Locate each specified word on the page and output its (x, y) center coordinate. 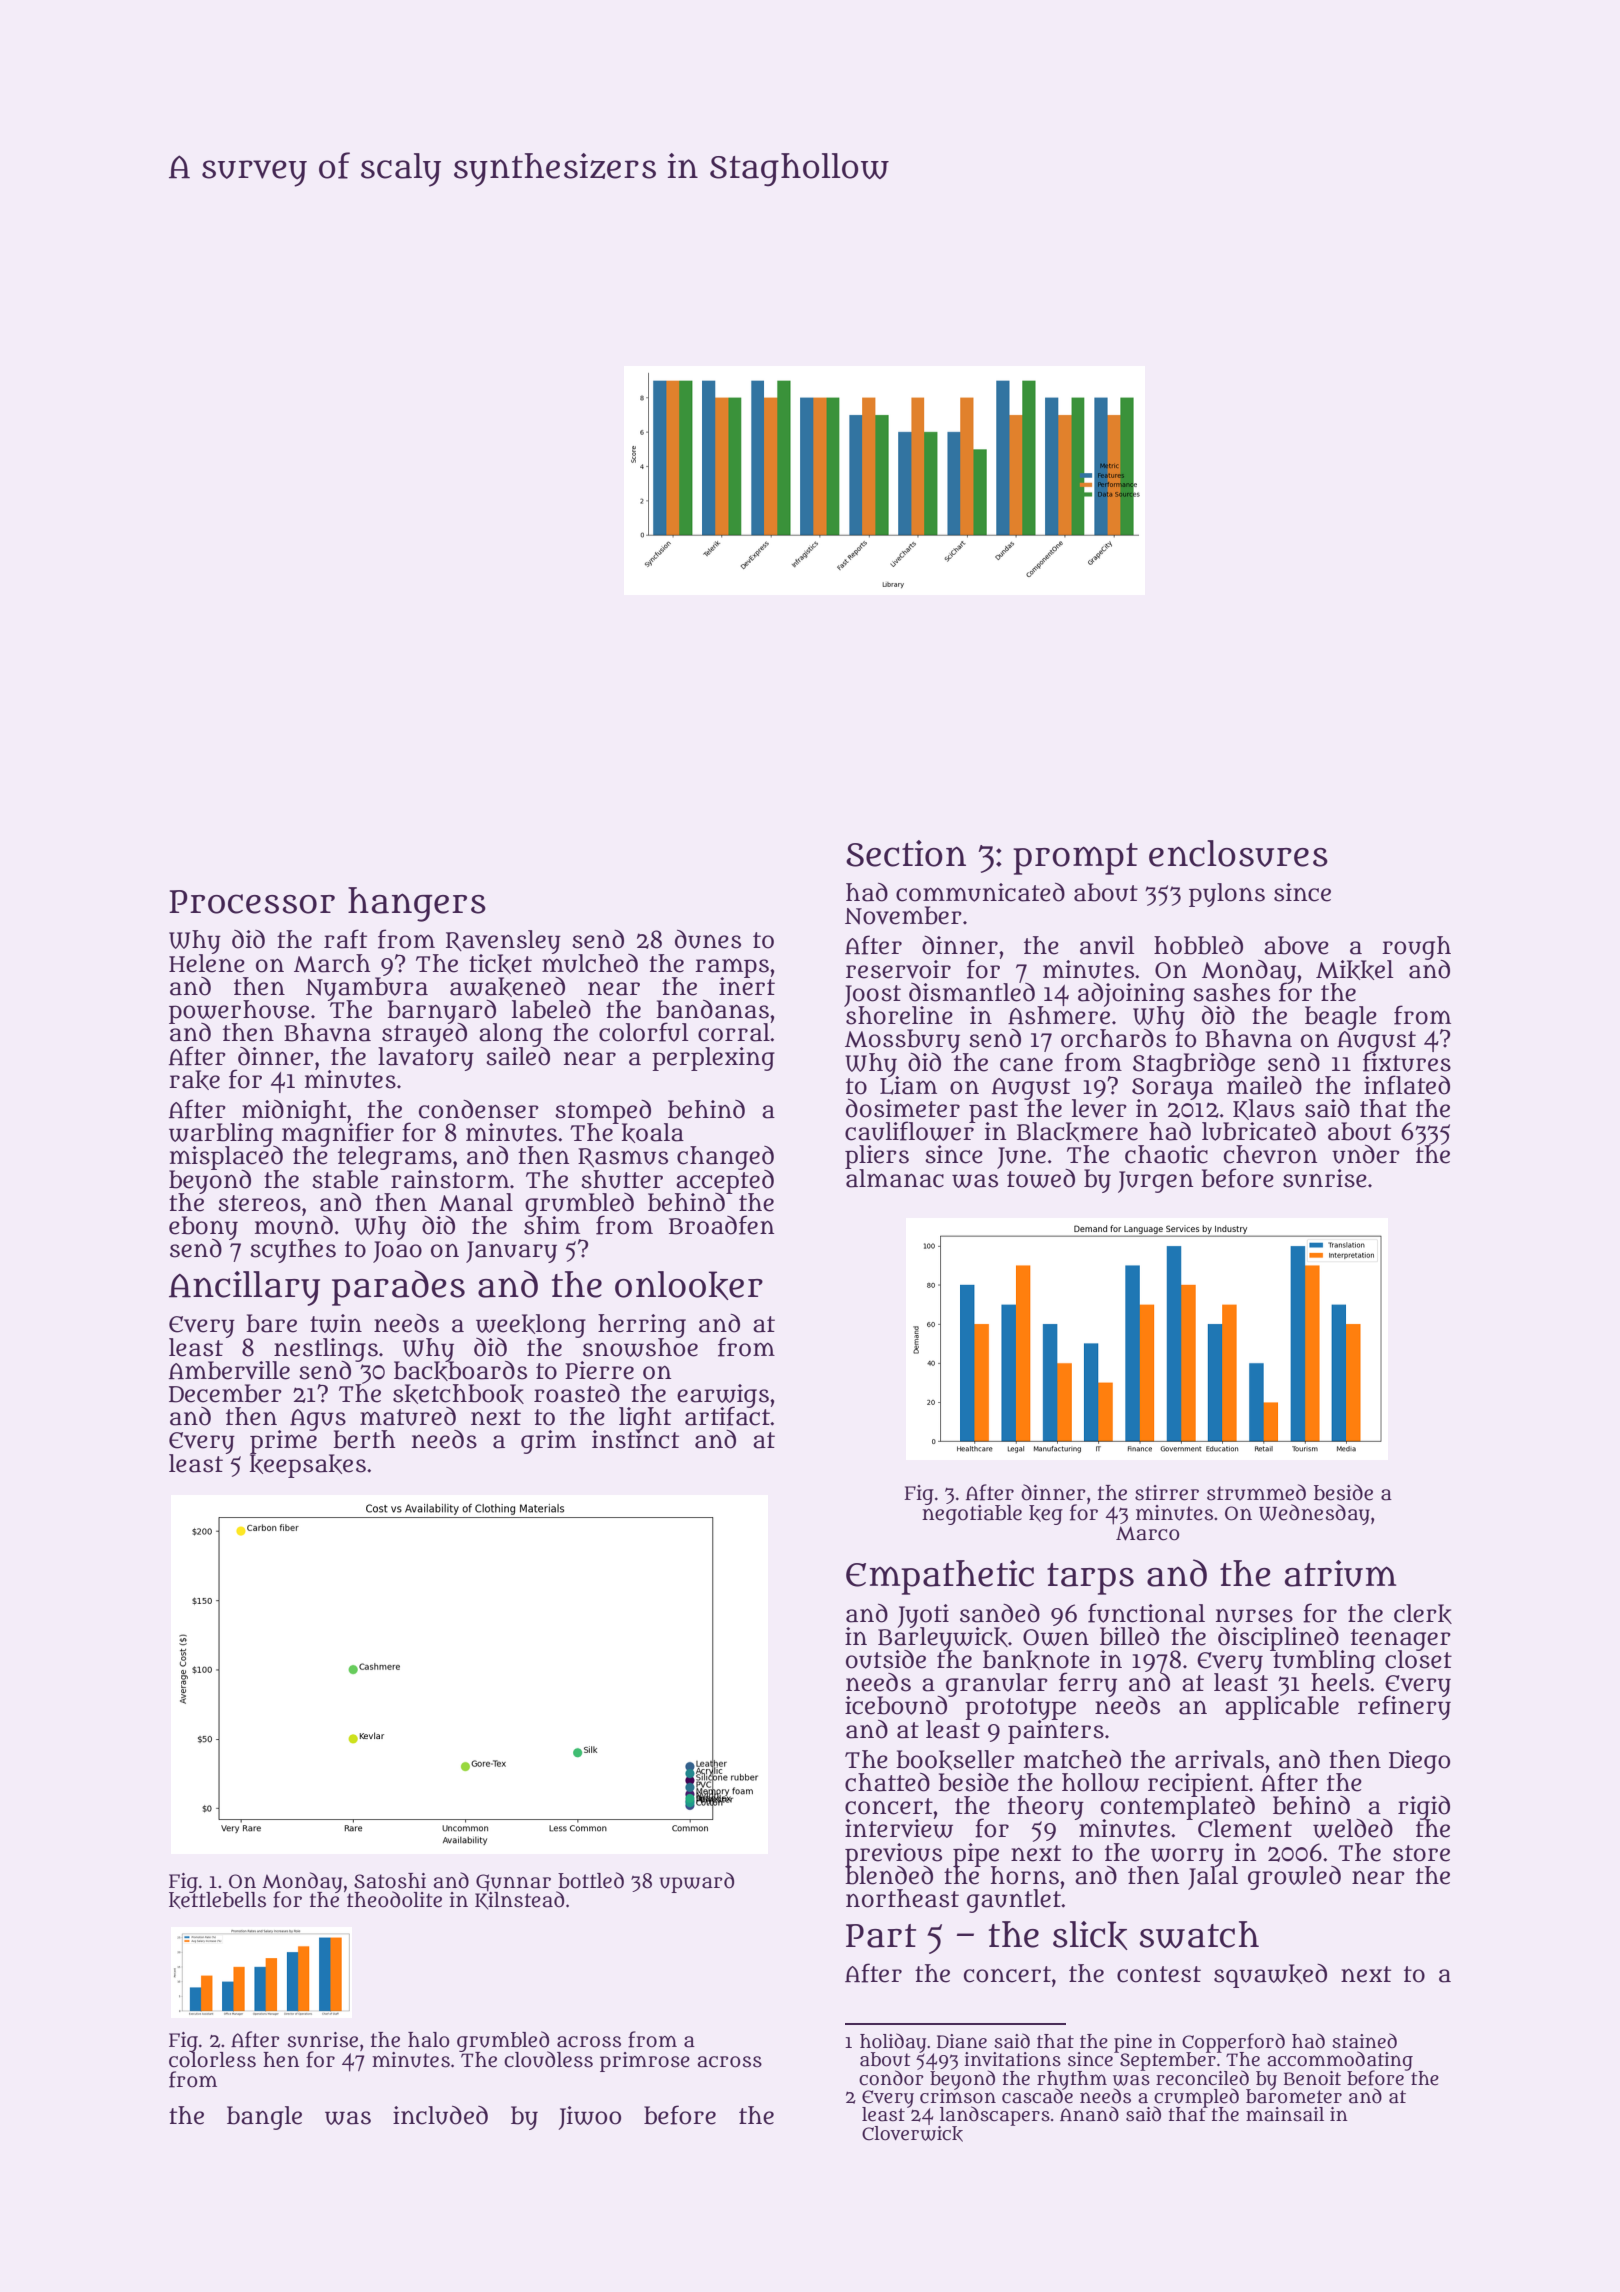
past (993, 1111)
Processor (252, 902)
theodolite (394, 1900)
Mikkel (1355, 970)
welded (1353, 1828)
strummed (1256, 1492)
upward (697, 1882)
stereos (259, 1203)
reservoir (898, 969)
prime (283, 1442)
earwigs (723, 1395)
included (440, 2115)
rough (1416, 948)
